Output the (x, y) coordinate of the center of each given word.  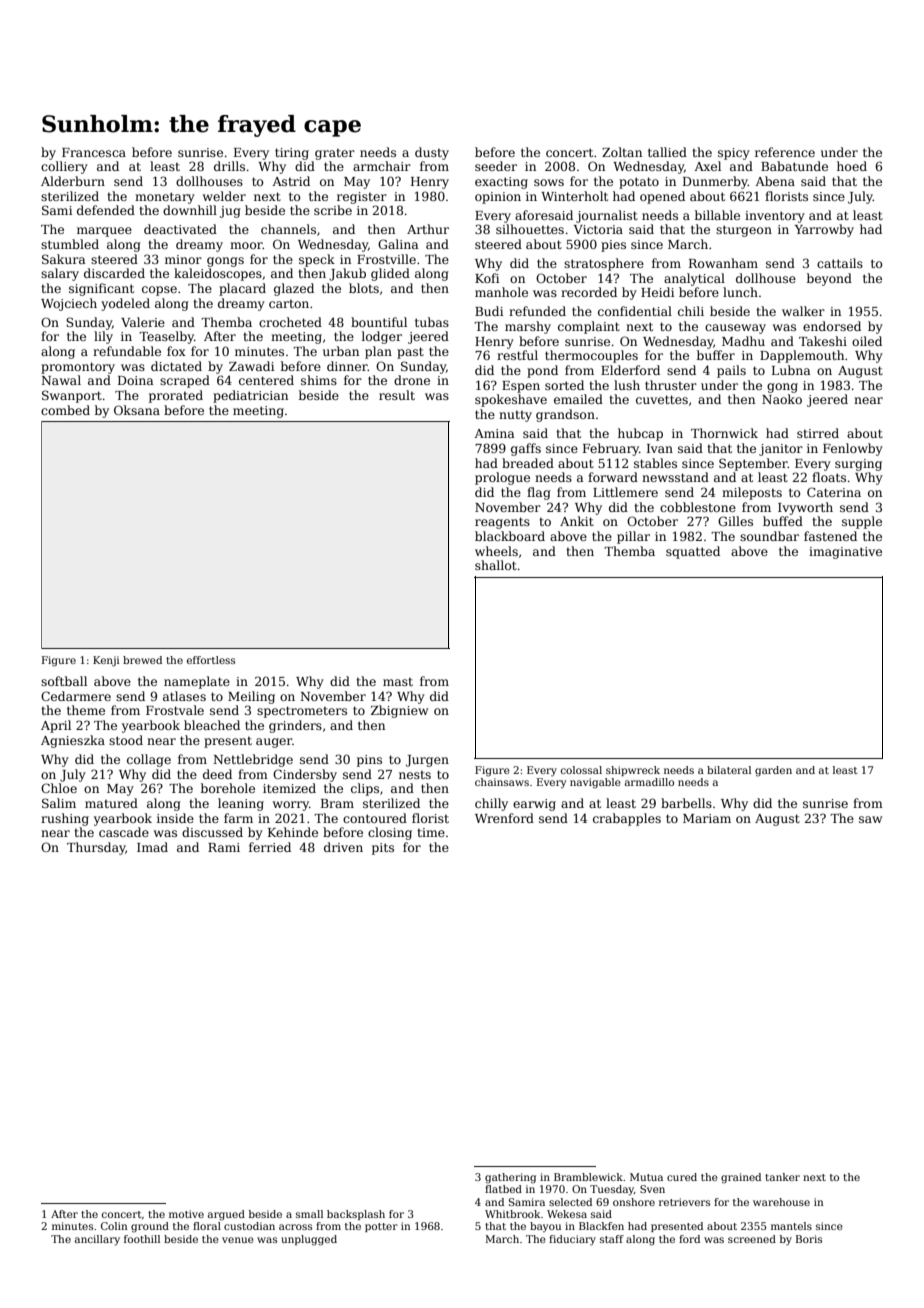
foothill (142, 1239)
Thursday (96, 848)
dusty (432, 153)
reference (785, 152)
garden (773, 771)
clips (365, 789)
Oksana (137, 410)
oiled (867, 341)
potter (381, 1227)
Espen (521, 387)
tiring (292, 154)
